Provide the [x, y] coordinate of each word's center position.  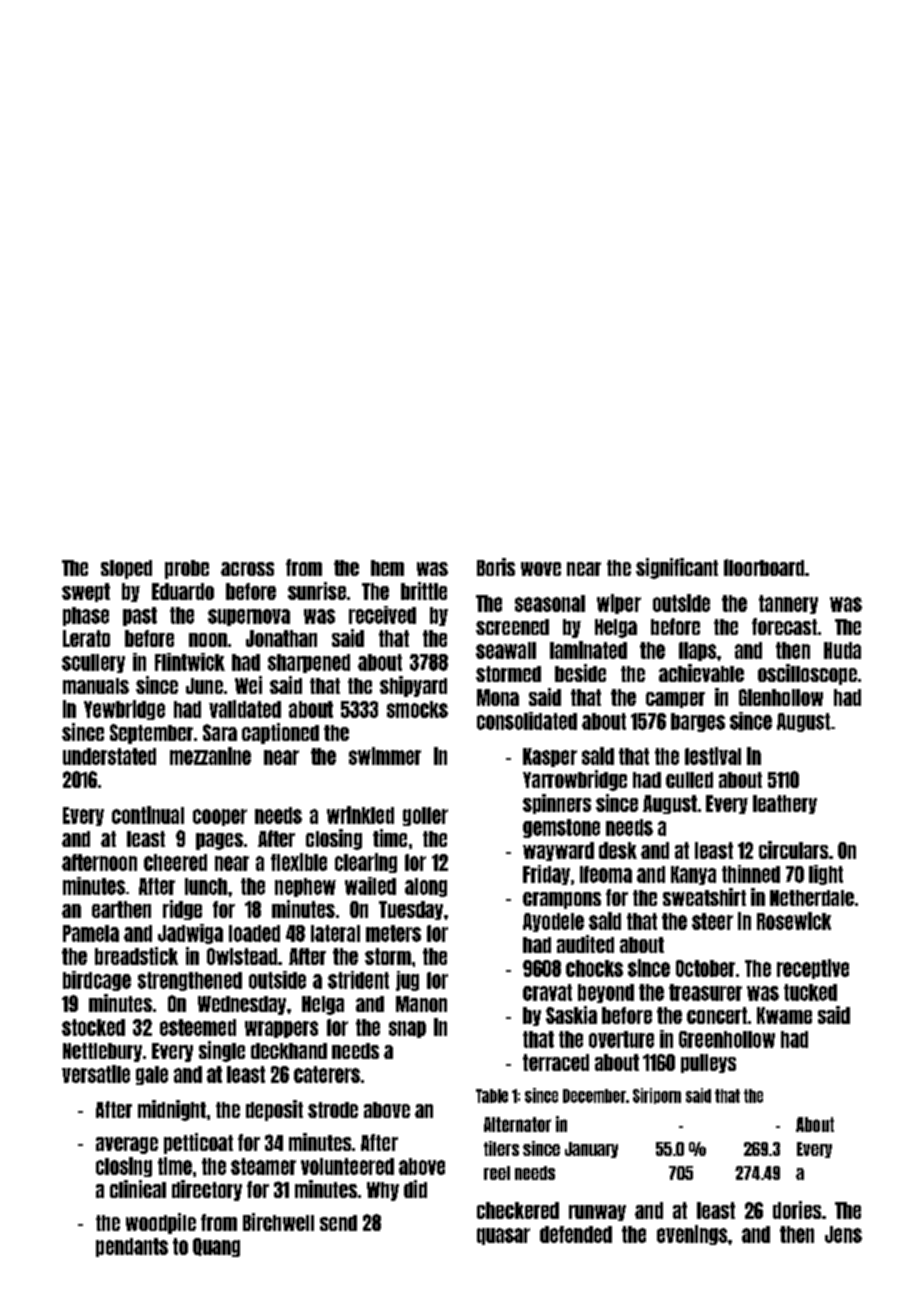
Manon [421, 1004]
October [705, 968]
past [140, 616]
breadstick [136, 956]
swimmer [385, 756]
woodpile [161, 1223]
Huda [842, 650]
